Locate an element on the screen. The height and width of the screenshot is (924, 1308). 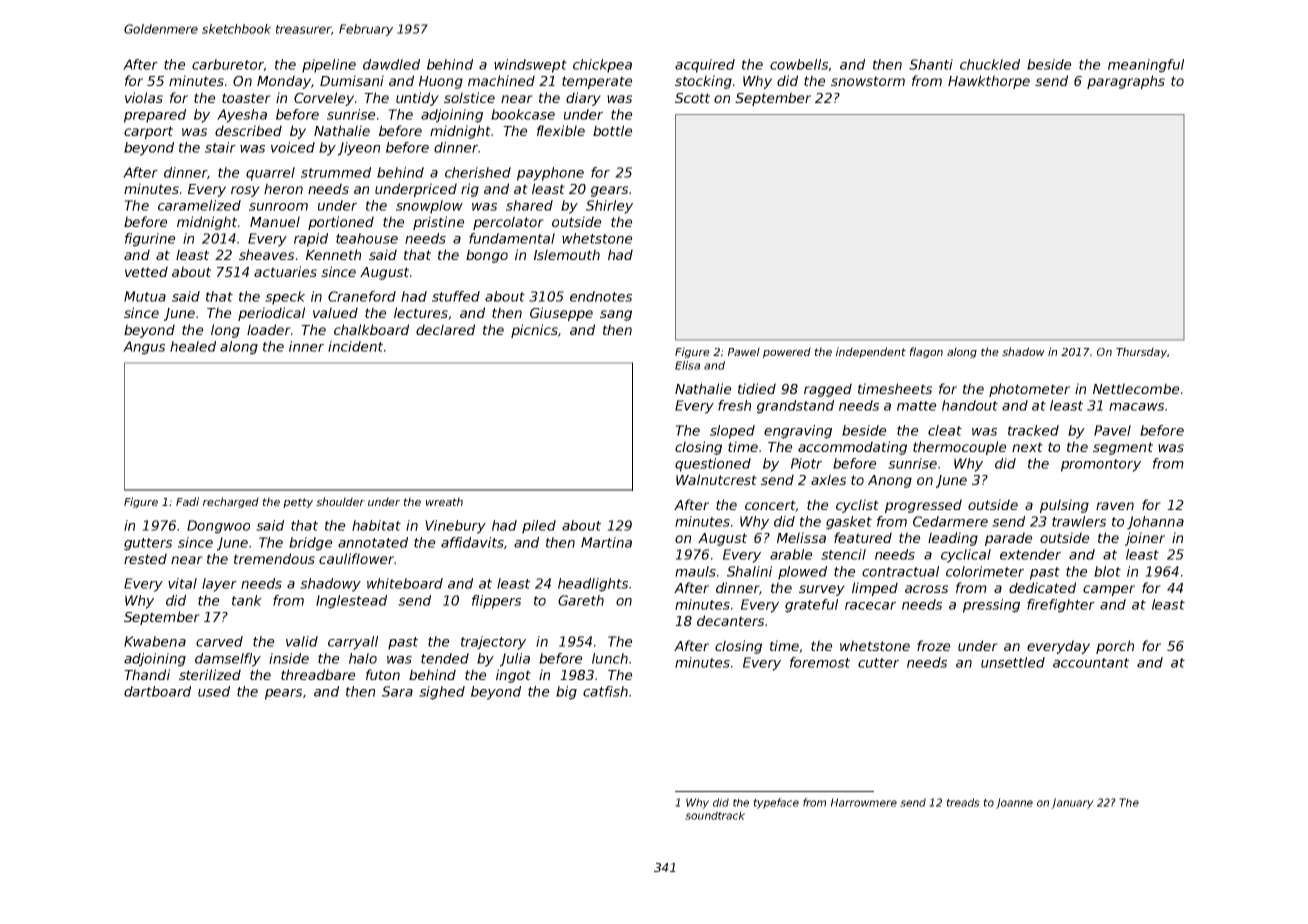
tremendous is located at coordinates (274, 558).
